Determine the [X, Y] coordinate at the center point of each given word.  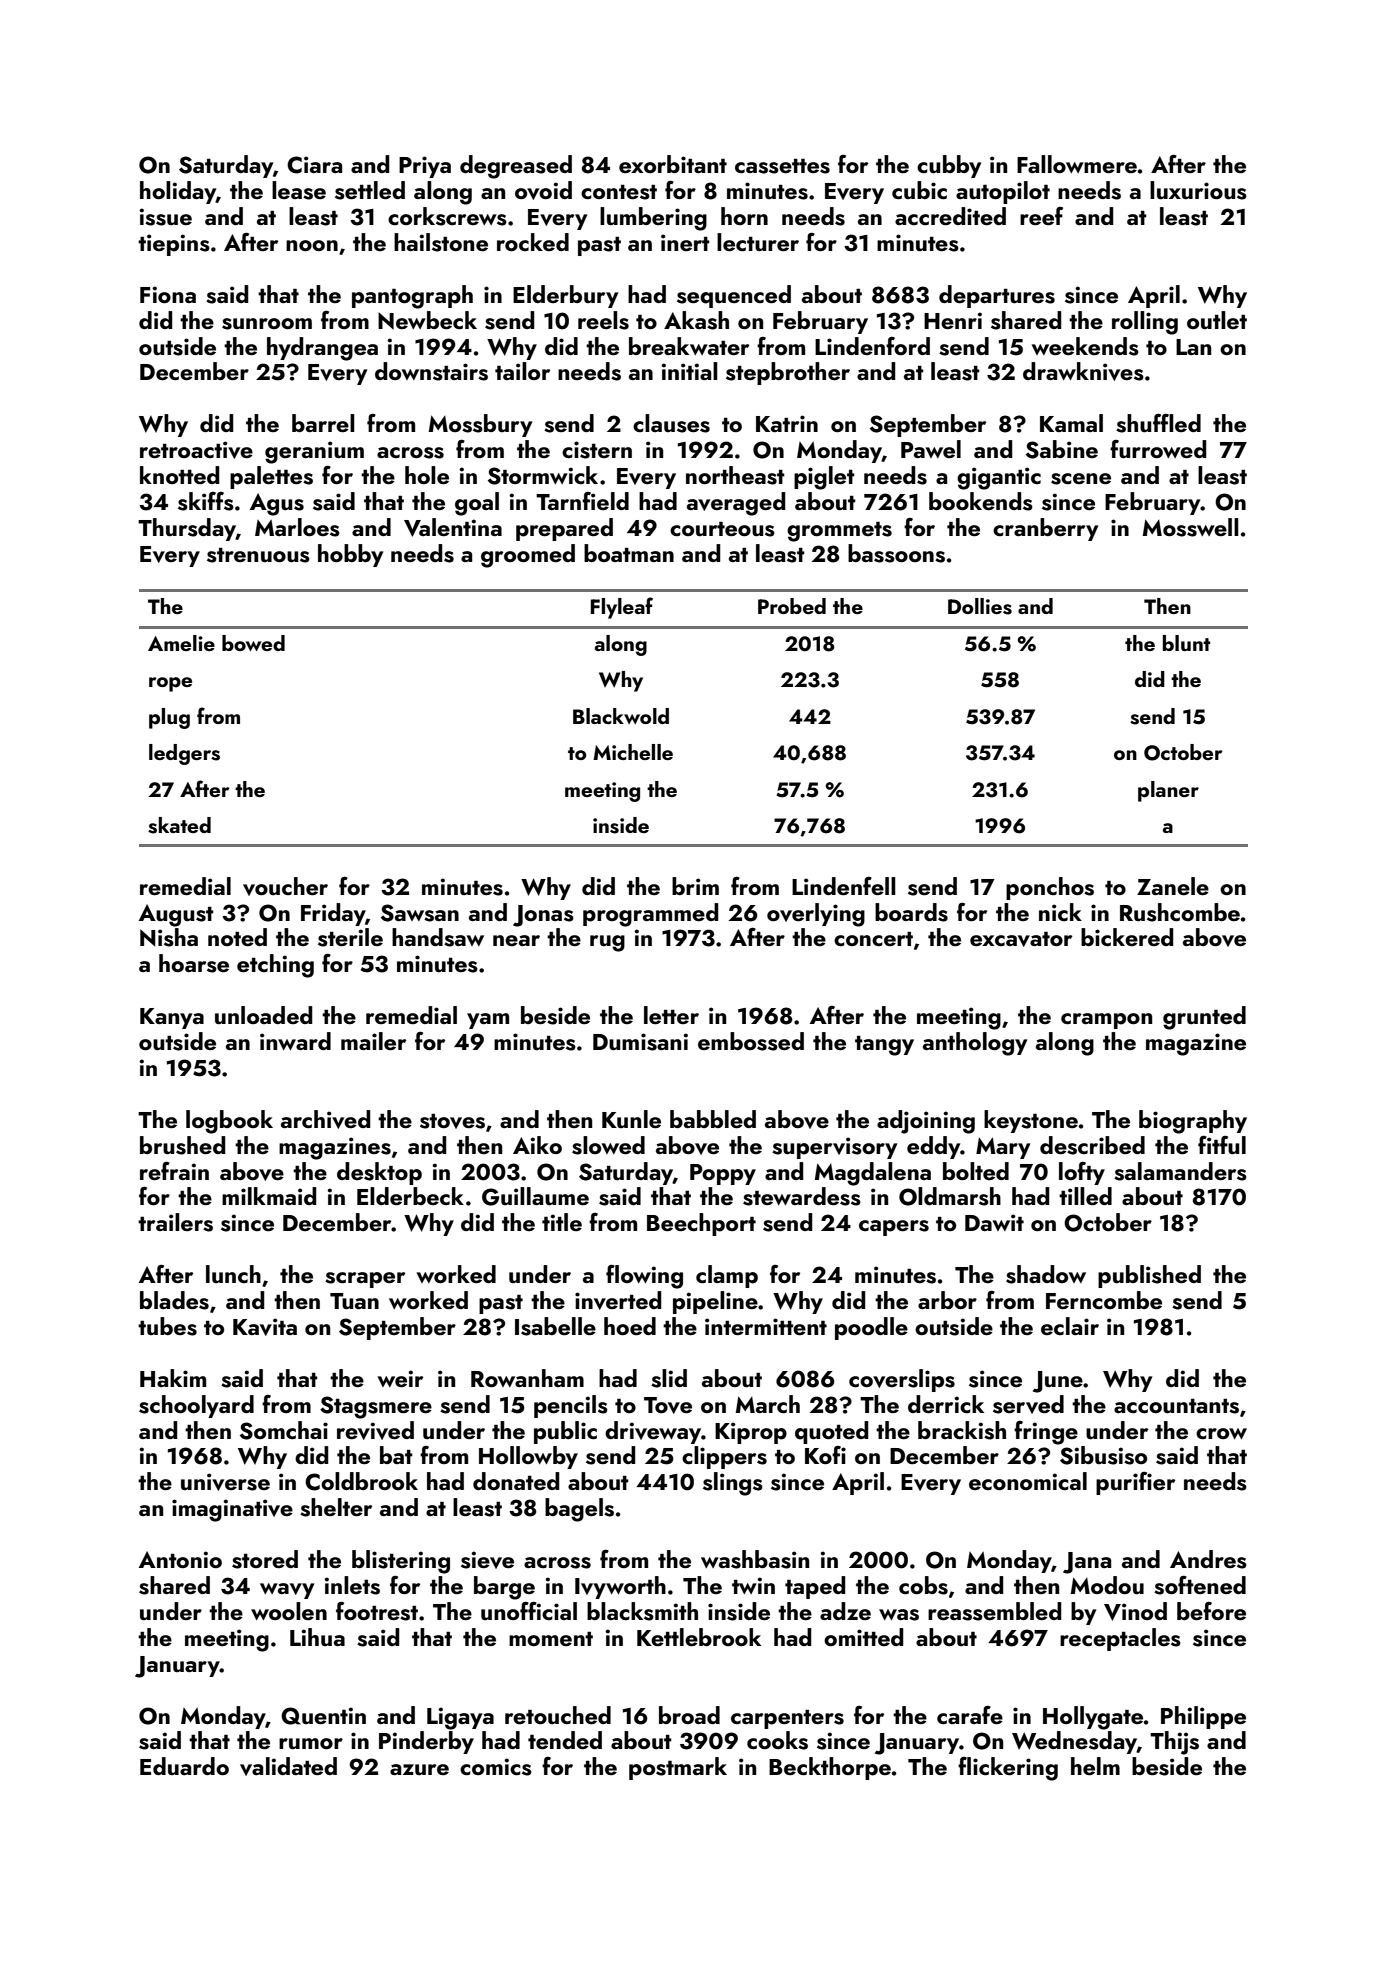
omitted [863, 1637]
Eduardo [184, 1766]
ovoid [543, 190]
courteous [722, 529]
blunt [1186, 643]
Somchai [284, 1430]
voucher [285, 886]
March [768, 1404]
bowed [253, 643]
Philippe [1203, 1717]
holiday [178, 192]
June [1058, 1382]
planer [1168, 791]
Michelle [633, 752]
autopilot [1003, 192]
